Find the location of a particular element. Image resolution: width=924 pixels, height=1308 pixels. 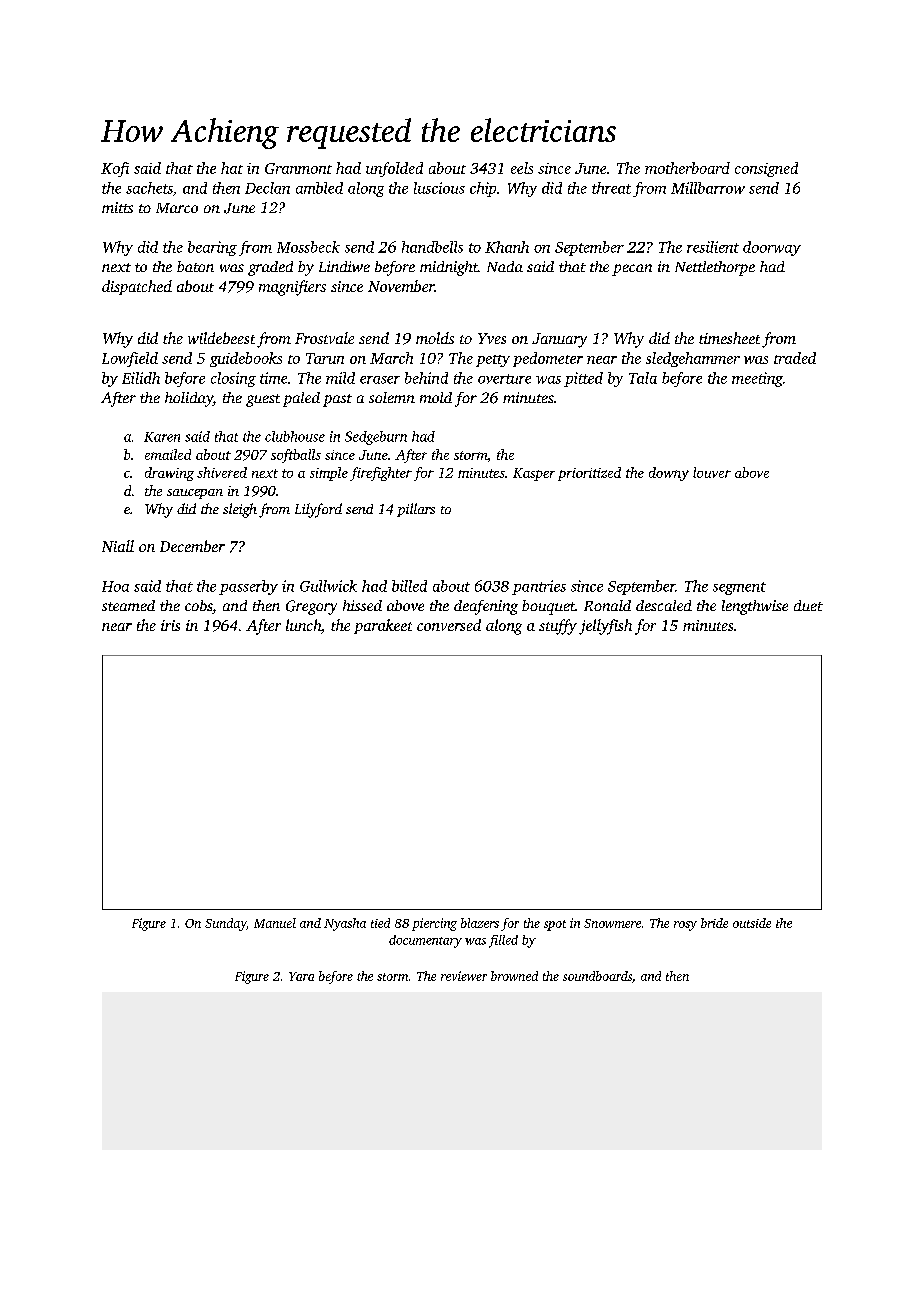

threat is located at coordinates (611, 188).
